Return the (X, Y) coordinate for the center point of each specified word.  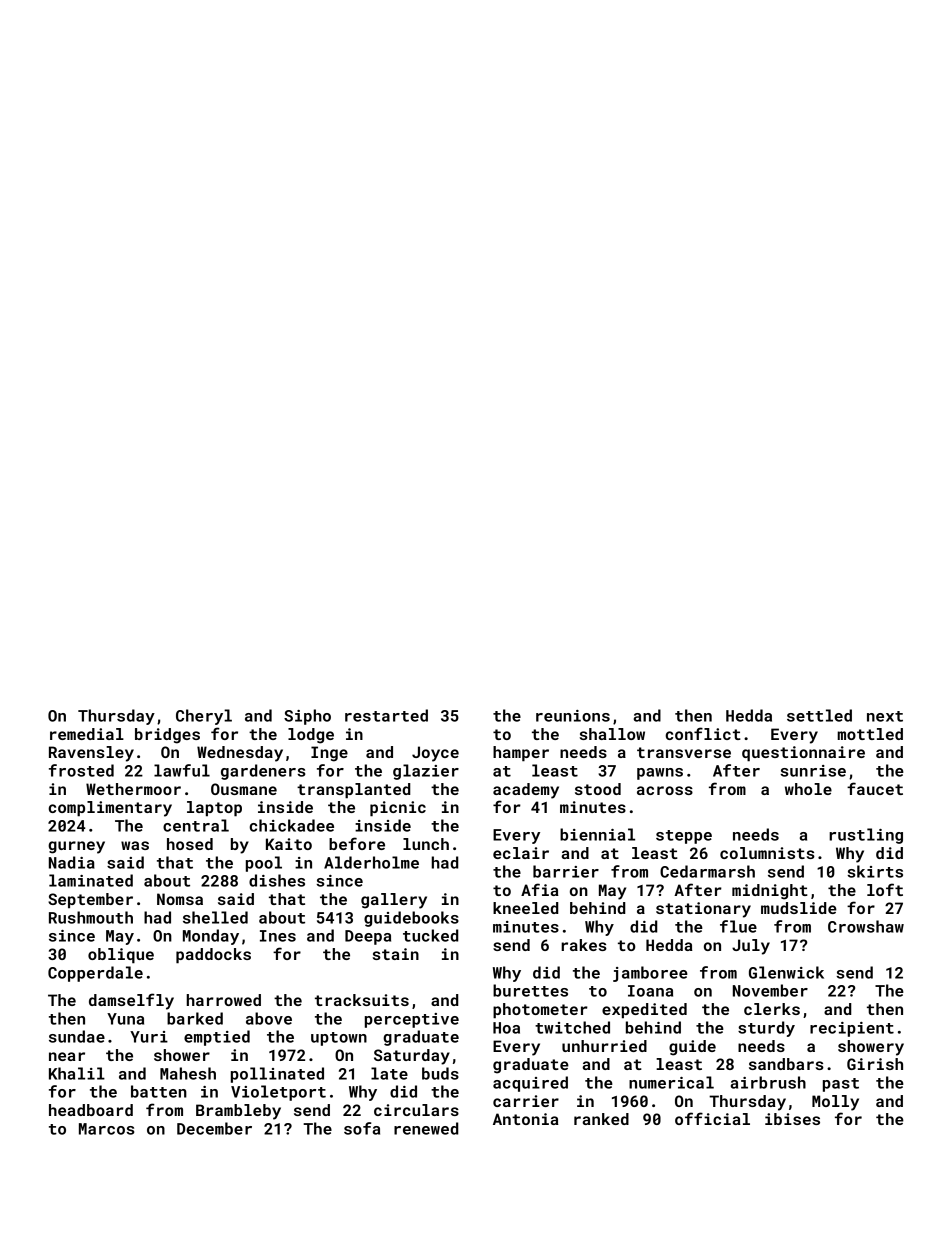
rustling (866, 836)
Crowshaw (866, 926)
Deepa (368, 937)
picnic (398, 809)
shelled (215, 917)
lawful (182, 770)
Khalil (77, 1073)
